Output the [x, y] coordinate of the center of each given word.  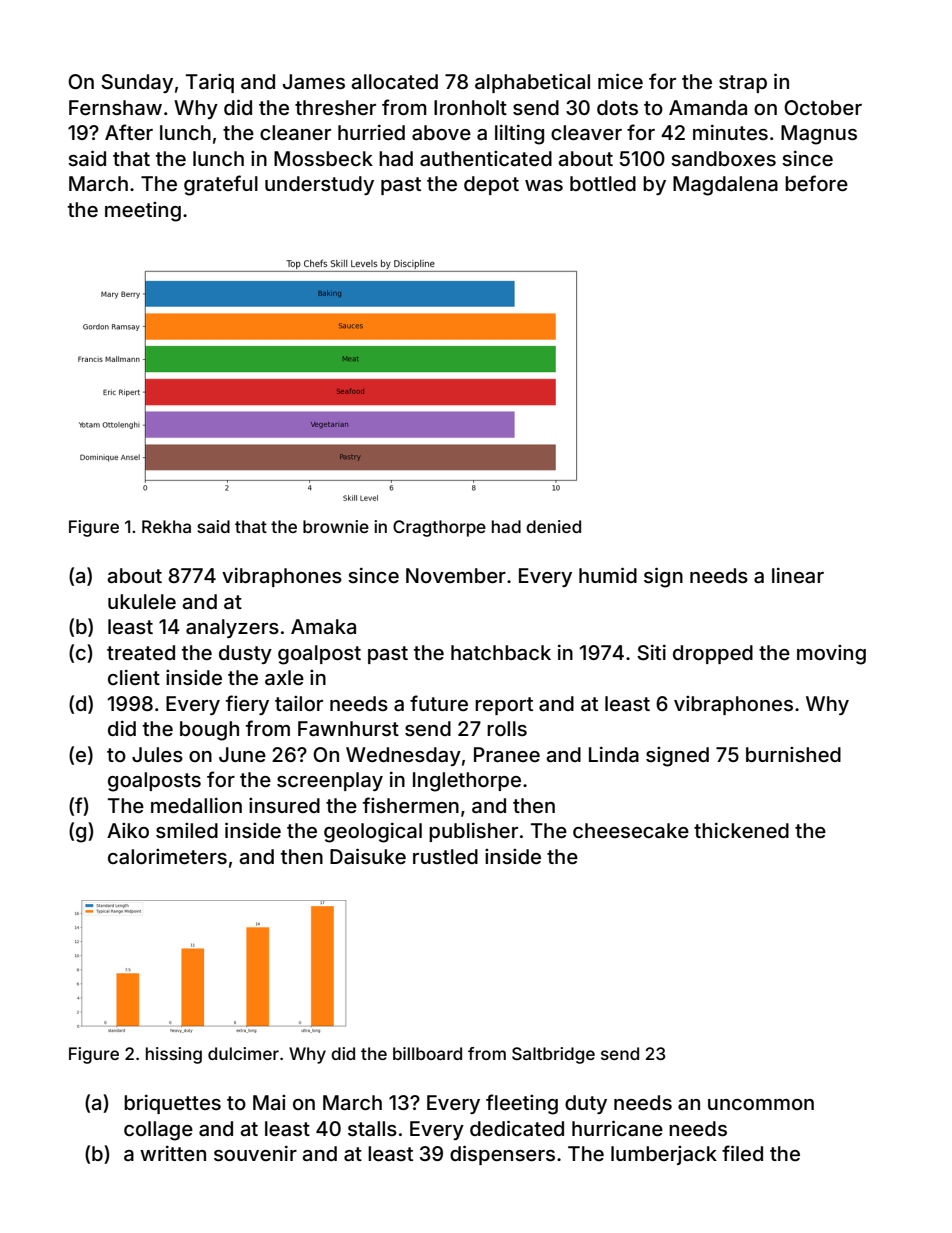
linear [798, 575]
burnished [793, 754]
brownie [336, 526]
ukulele [142, 601]
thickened [741, 830]
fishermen [411, 805]
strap [743, 84]
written [173, 1153]
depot [491, 185]
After [129, 132]
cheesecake [631, 830]
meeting [143, 212]
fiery [247, 705]
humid [608, 575]
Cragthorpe [439, 528]
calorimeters [167, 856]
